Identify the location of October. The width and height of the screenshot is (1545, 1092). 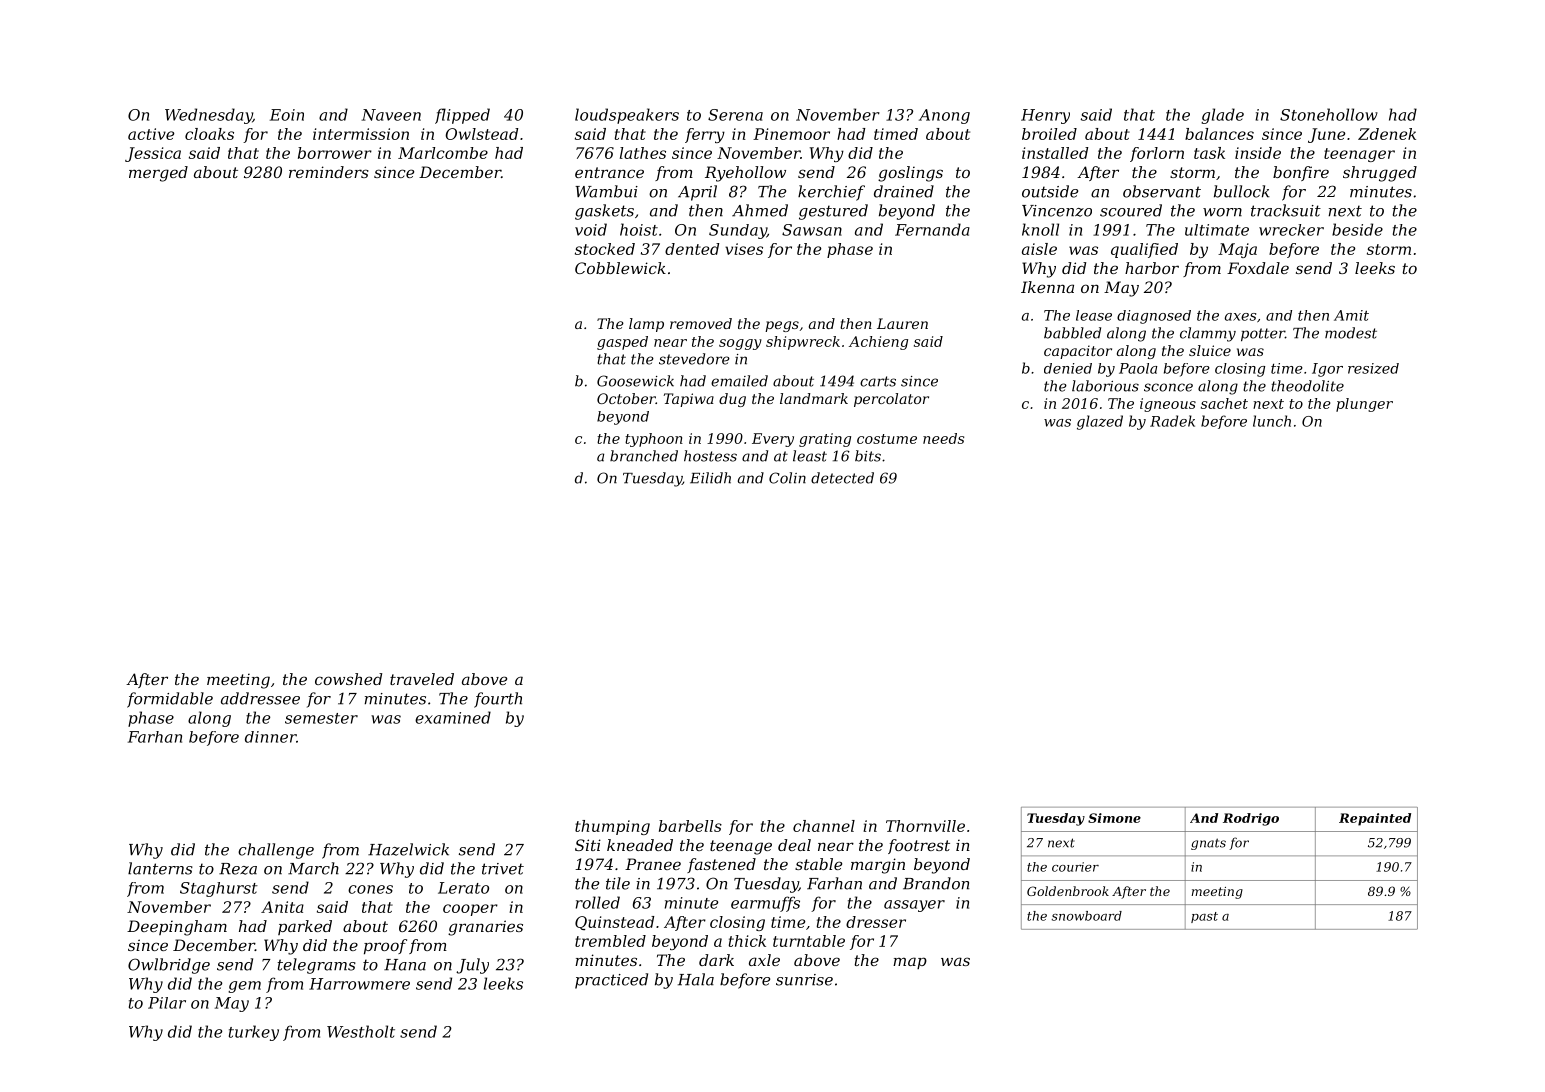
(626, 398).
